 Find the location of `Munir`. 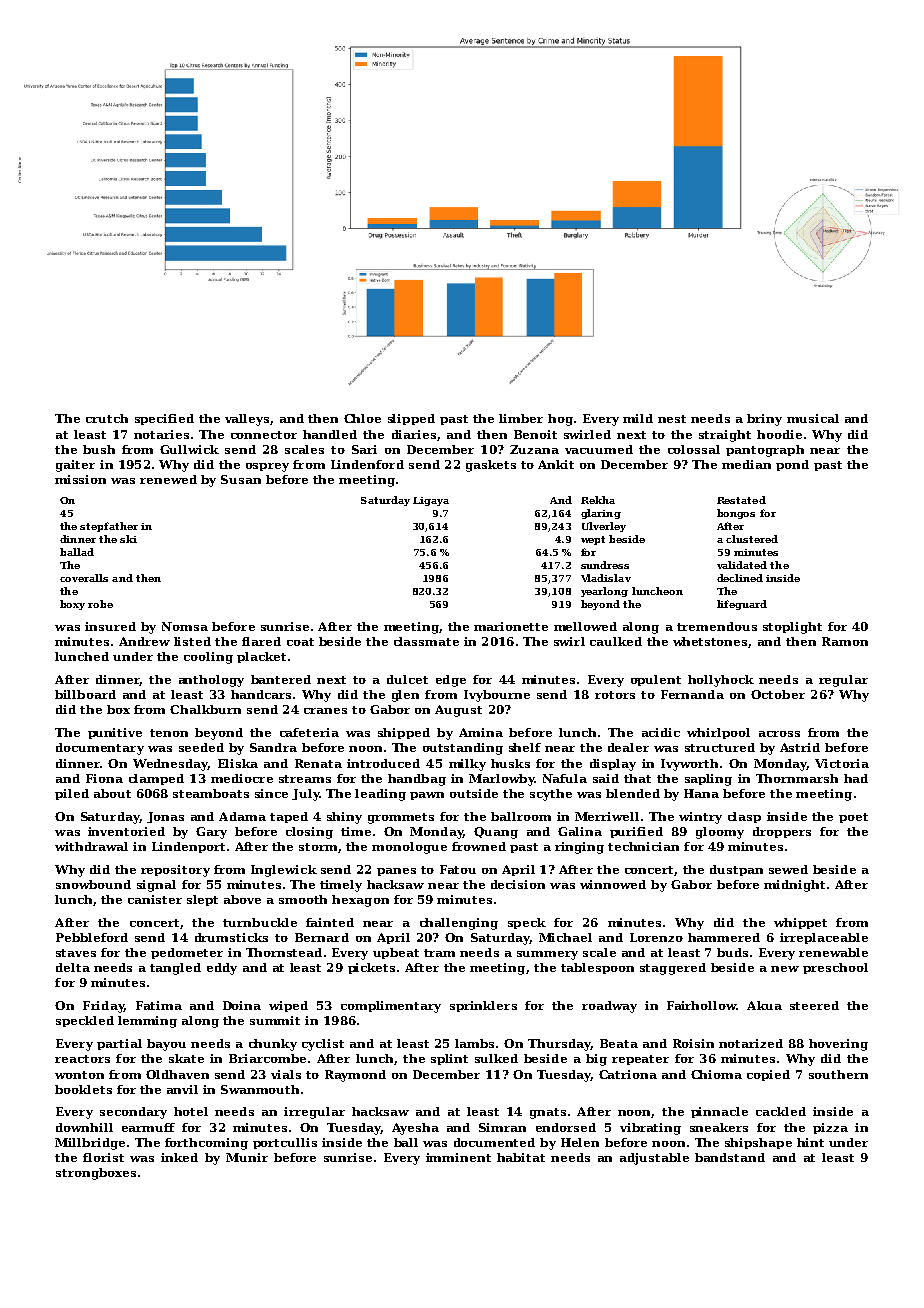

Munir is located at coordinates (247, 1157).
